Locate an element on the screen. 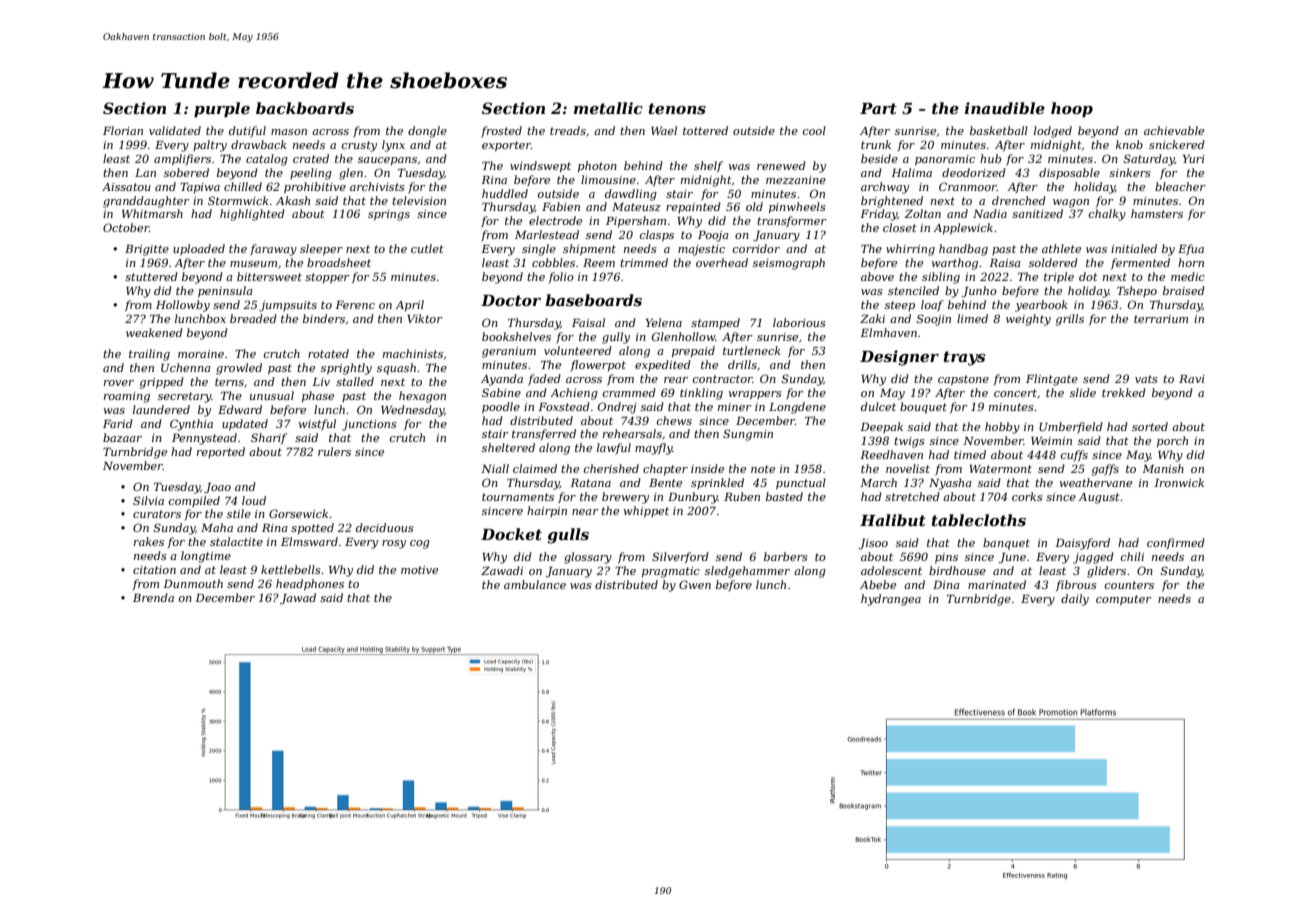 This screenshot has width=1308, height=924. cobbles is located at coordinates (553, 262).
